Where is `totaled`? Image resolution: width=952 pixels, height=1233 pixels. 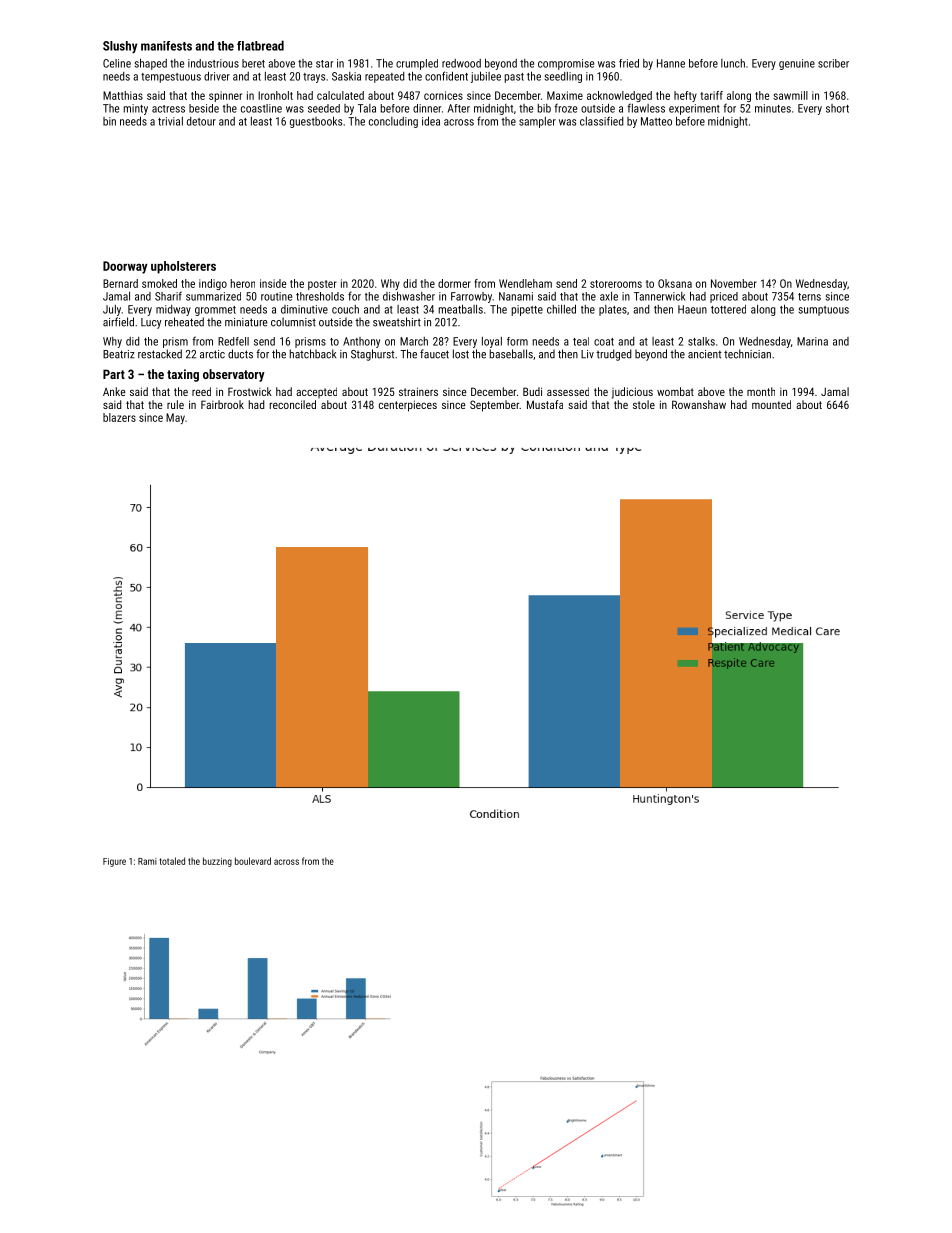 totaled is located at coordinates (172, 861).
